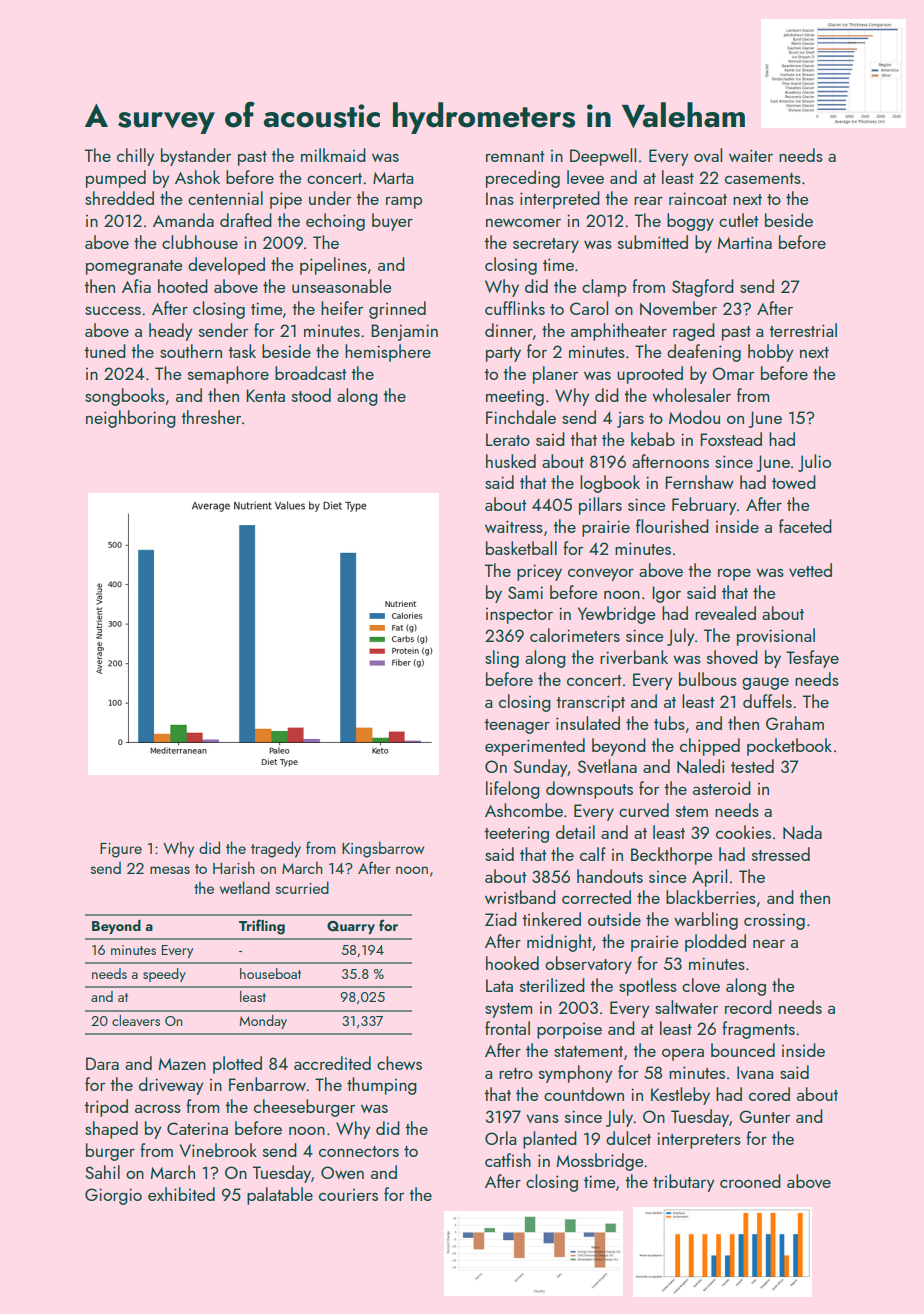 The image size is (924, 1314). What do you see at coordinates (508, 439) in the screenshot?
I see `Lerato` at bounding box center [508, 439].
